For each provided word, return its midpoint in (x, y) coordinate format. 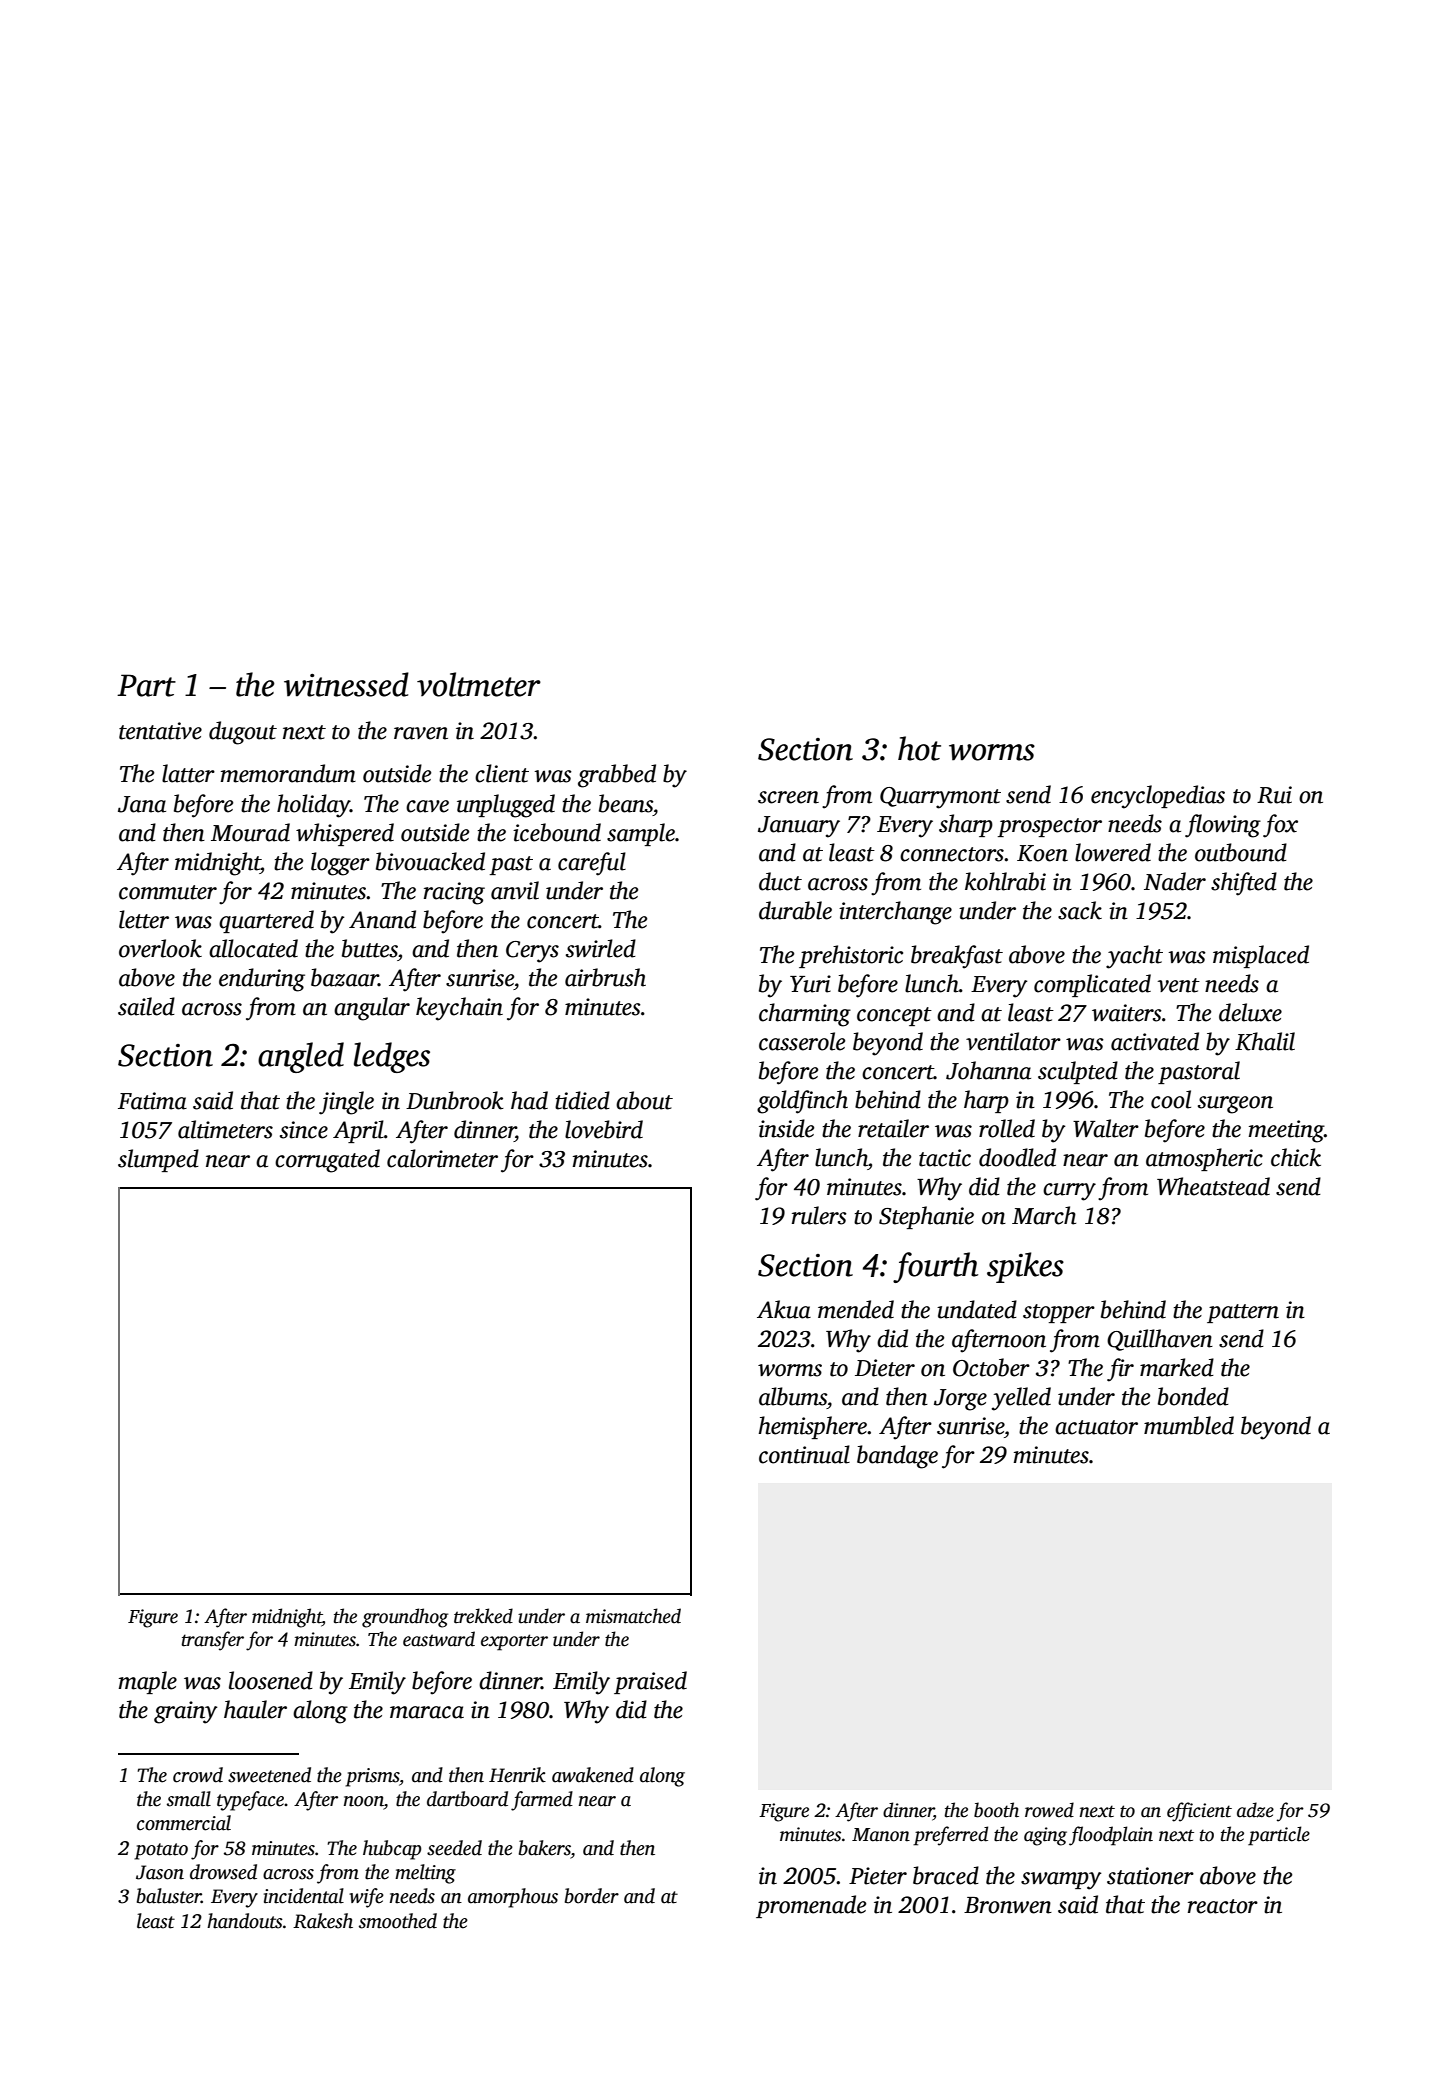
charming (805, 1015)
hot (919, 748)
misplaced (1261, 956)
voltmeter (479, 684)
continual (804, 1454)
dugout (243, 733)
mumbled (1189, 1425)
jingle (346, 1103)
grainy (186, 1712)
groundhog (405, 1618)
